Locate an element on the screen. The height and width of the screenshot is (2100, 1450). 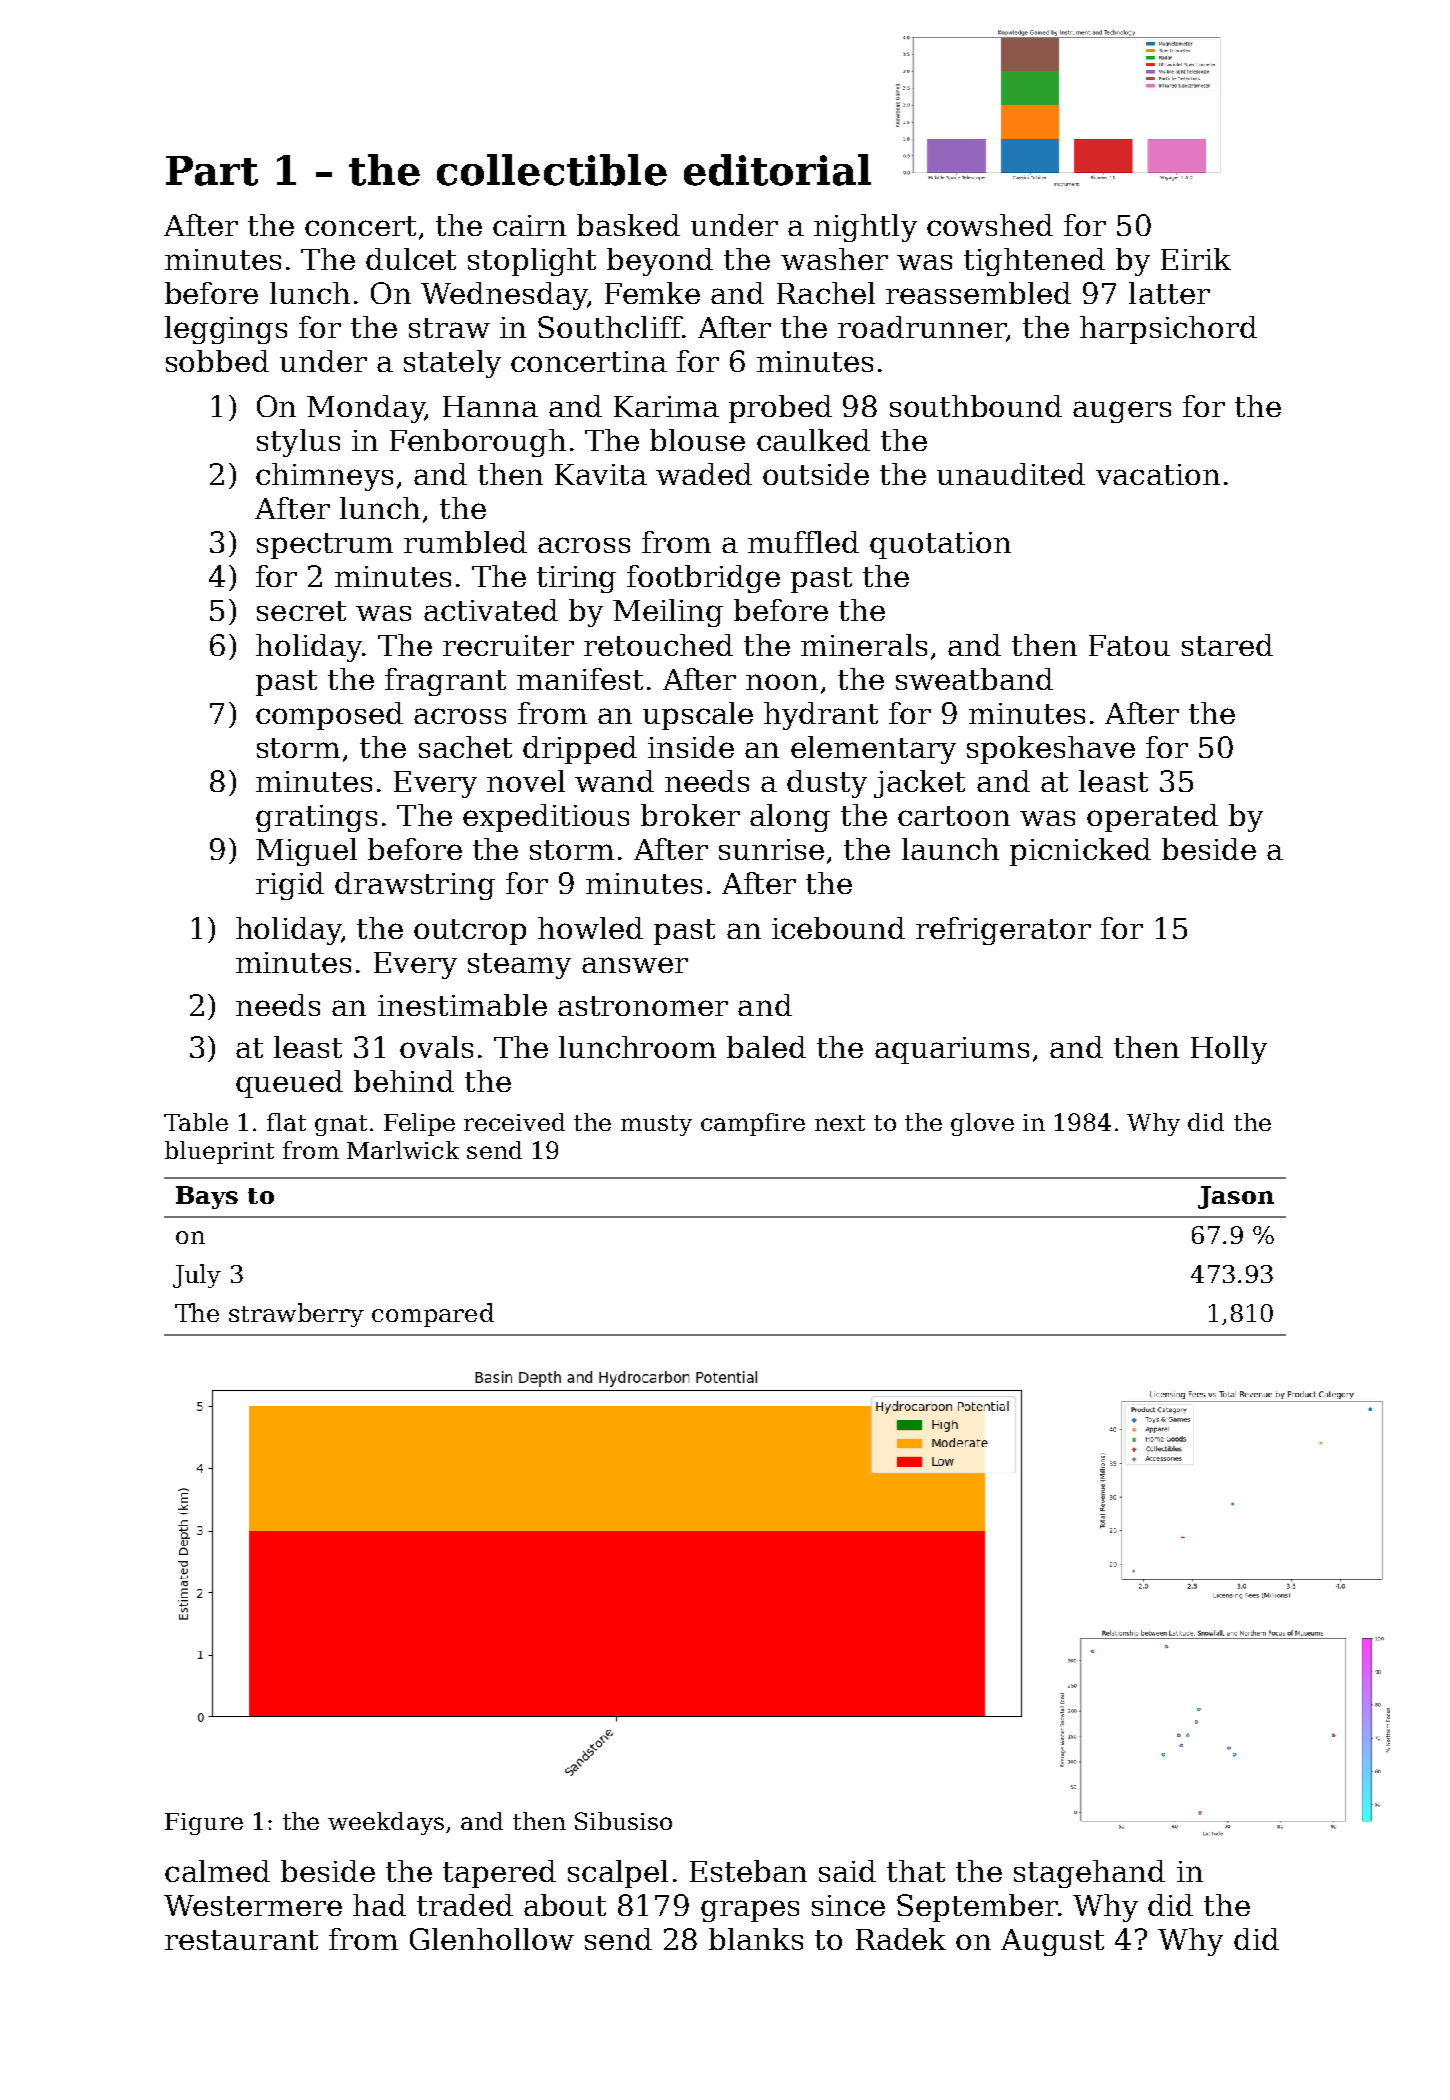
roadrunner is located at coordinates (922, 327).
